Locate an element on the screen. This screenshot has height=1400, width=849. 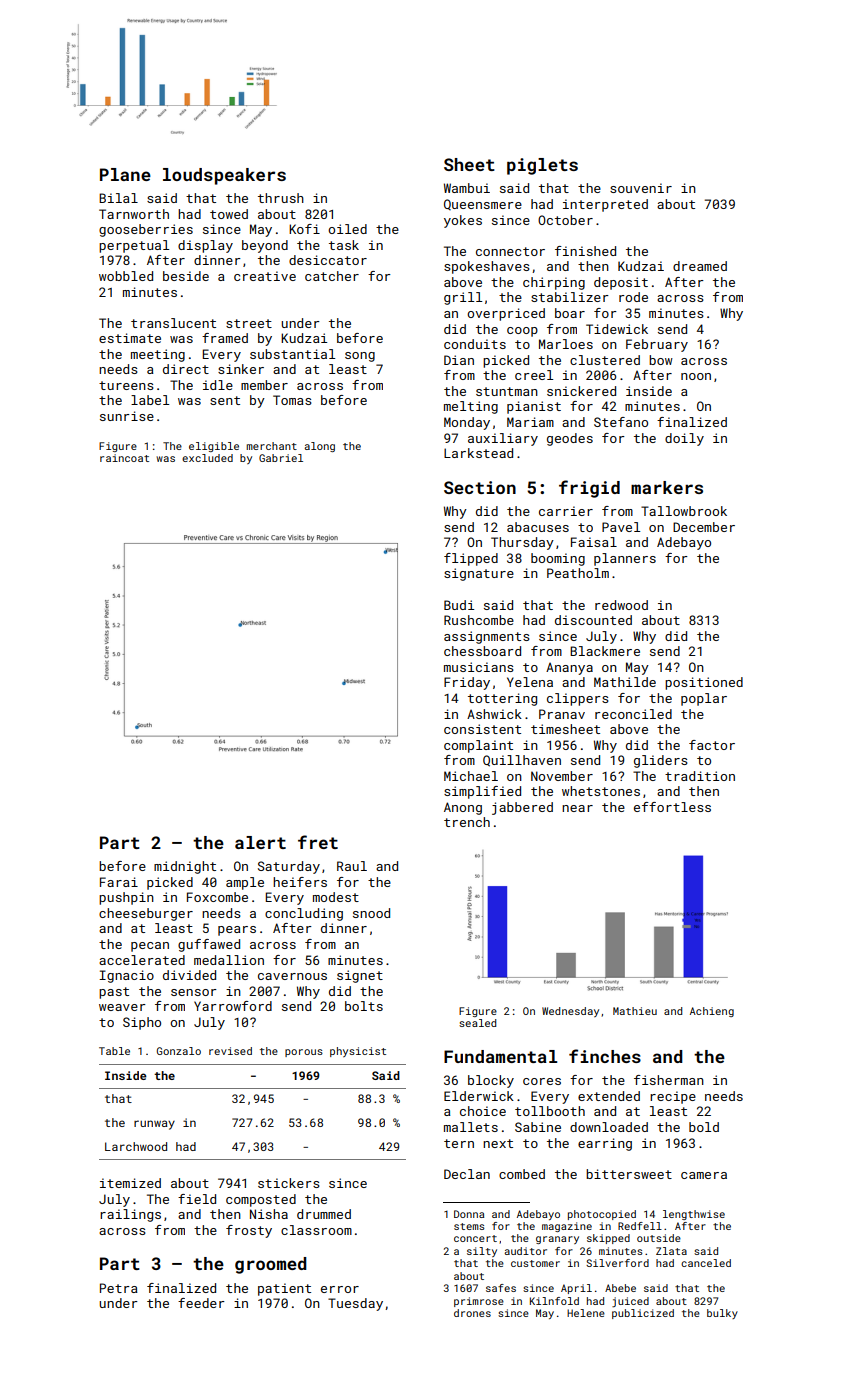
Rushcombe is located at coordinates (479, 620).
